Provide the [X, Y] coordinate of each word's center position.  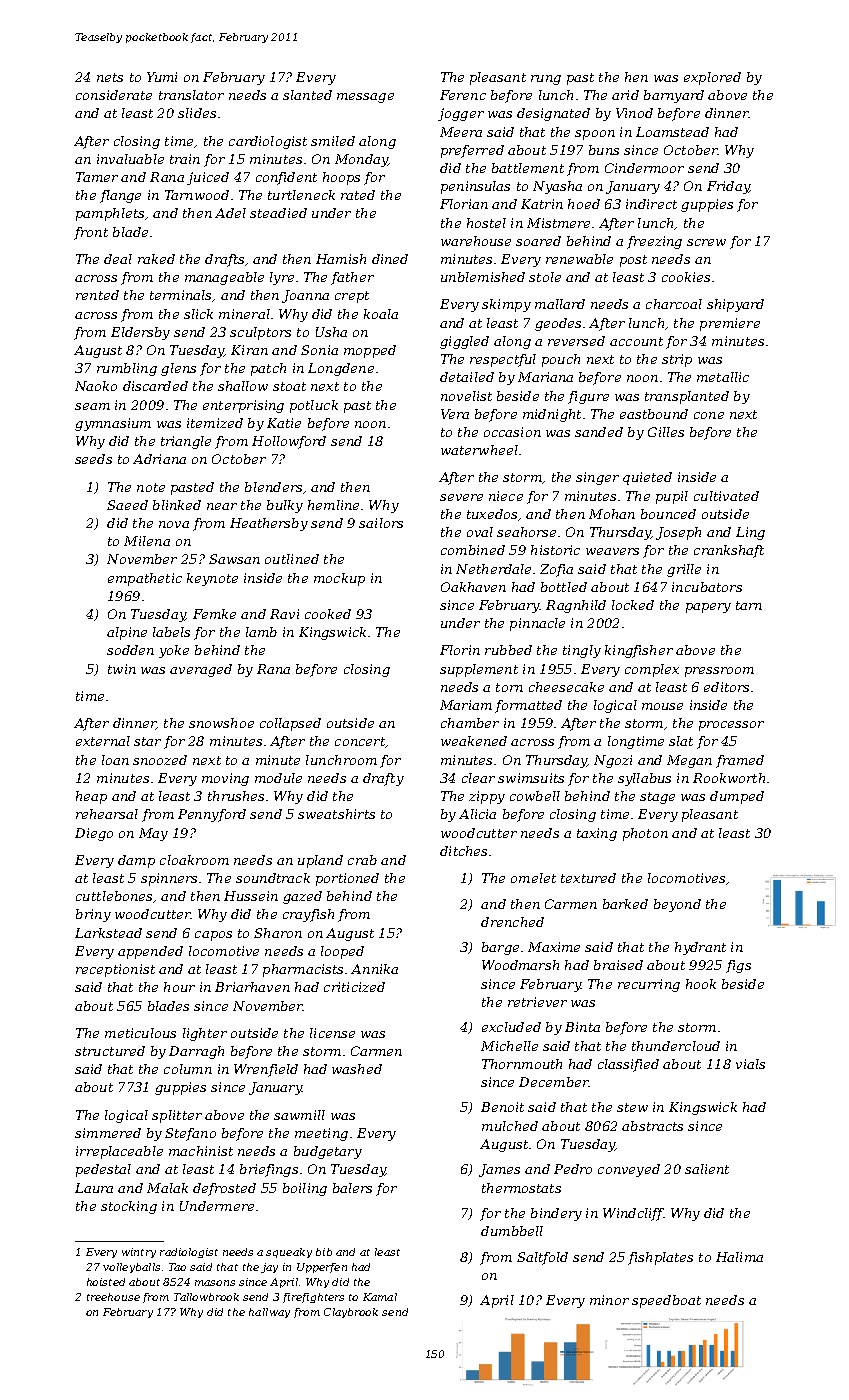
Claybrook [351, 1313]
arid [625, 95]
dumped [737, 797]
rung [546, 80]
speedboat [666, 1301]
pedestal [103, 1170]
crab [362, 860]
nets [110, 77]
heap [91, 797]
